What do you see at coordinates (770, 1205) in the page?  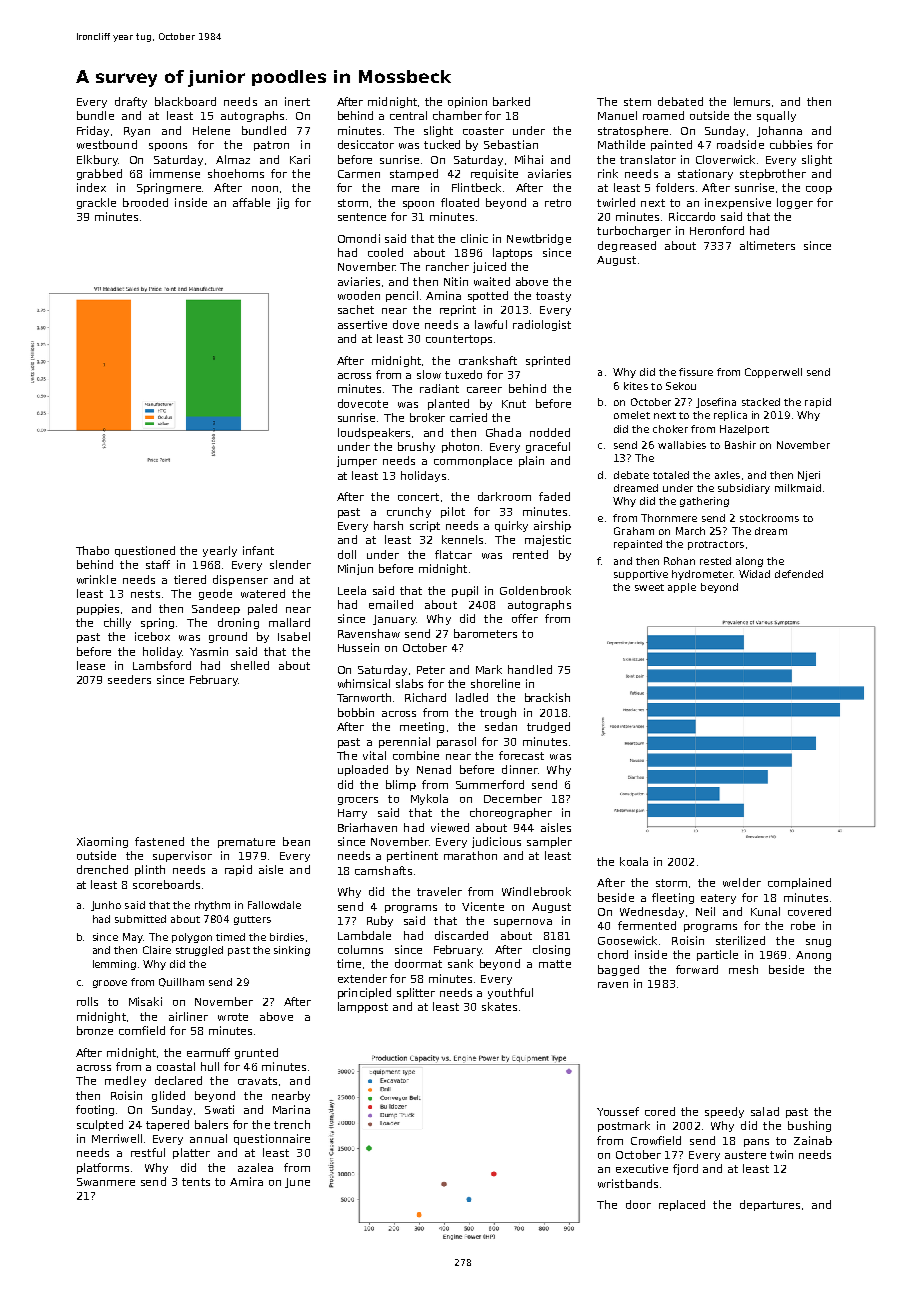 I see `departures` at bounding box center [770, 1205].
